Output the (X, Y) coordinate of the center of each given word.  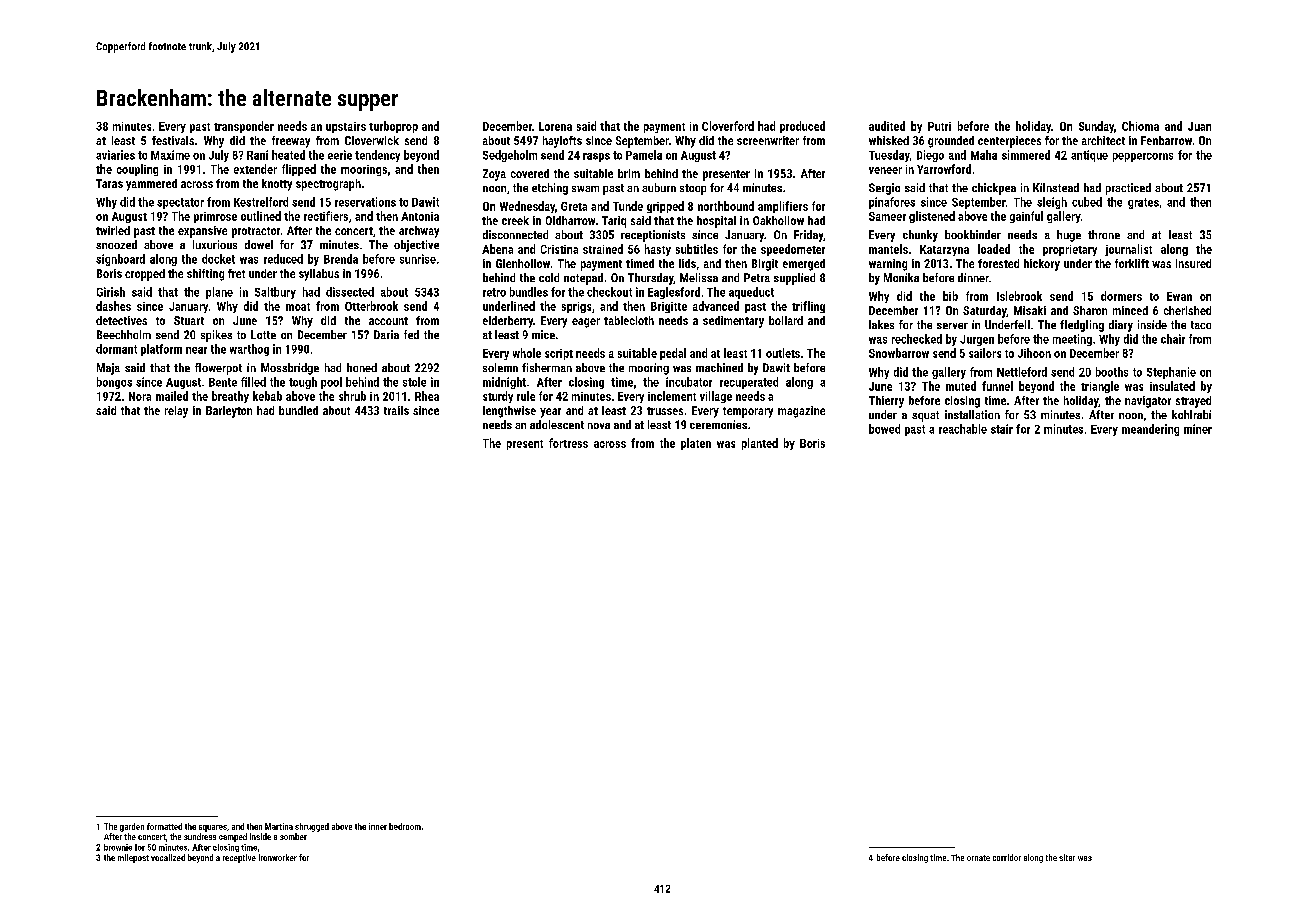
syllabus (319, 275)
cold (549, 277)
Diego (930, 156)
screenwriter (768, 140)
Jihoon (1034, 353)
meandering (1150, 430)
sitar (1067, 857)
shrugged (312, 827)
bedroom (405, 826)
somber (293, 836)
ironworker (278, 857)
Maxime (170, 155)
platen (696, 444)
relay (176, 412)
